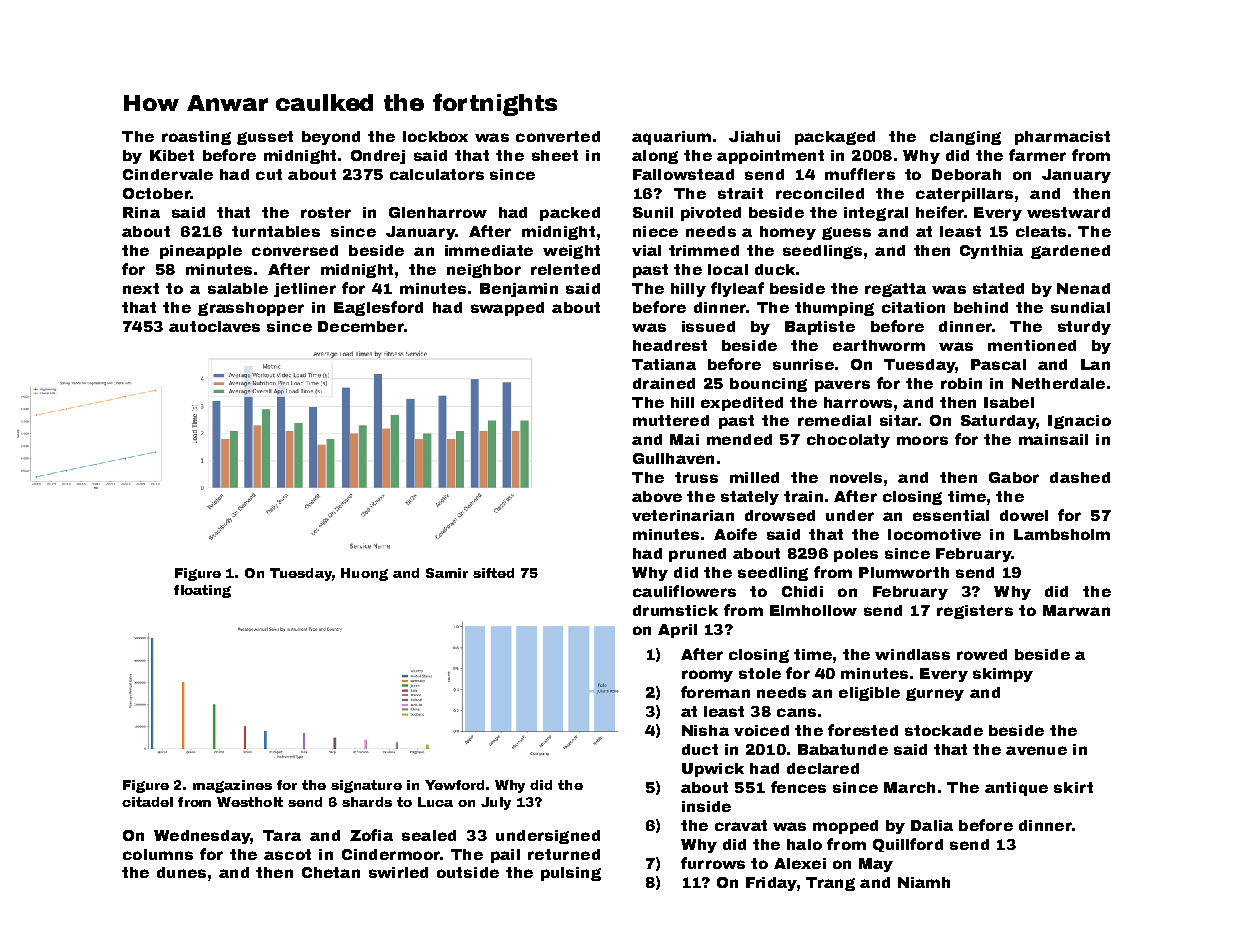 The height and width of the image is (952, 1233). I want to click on sunrise, so click(803, 364).
